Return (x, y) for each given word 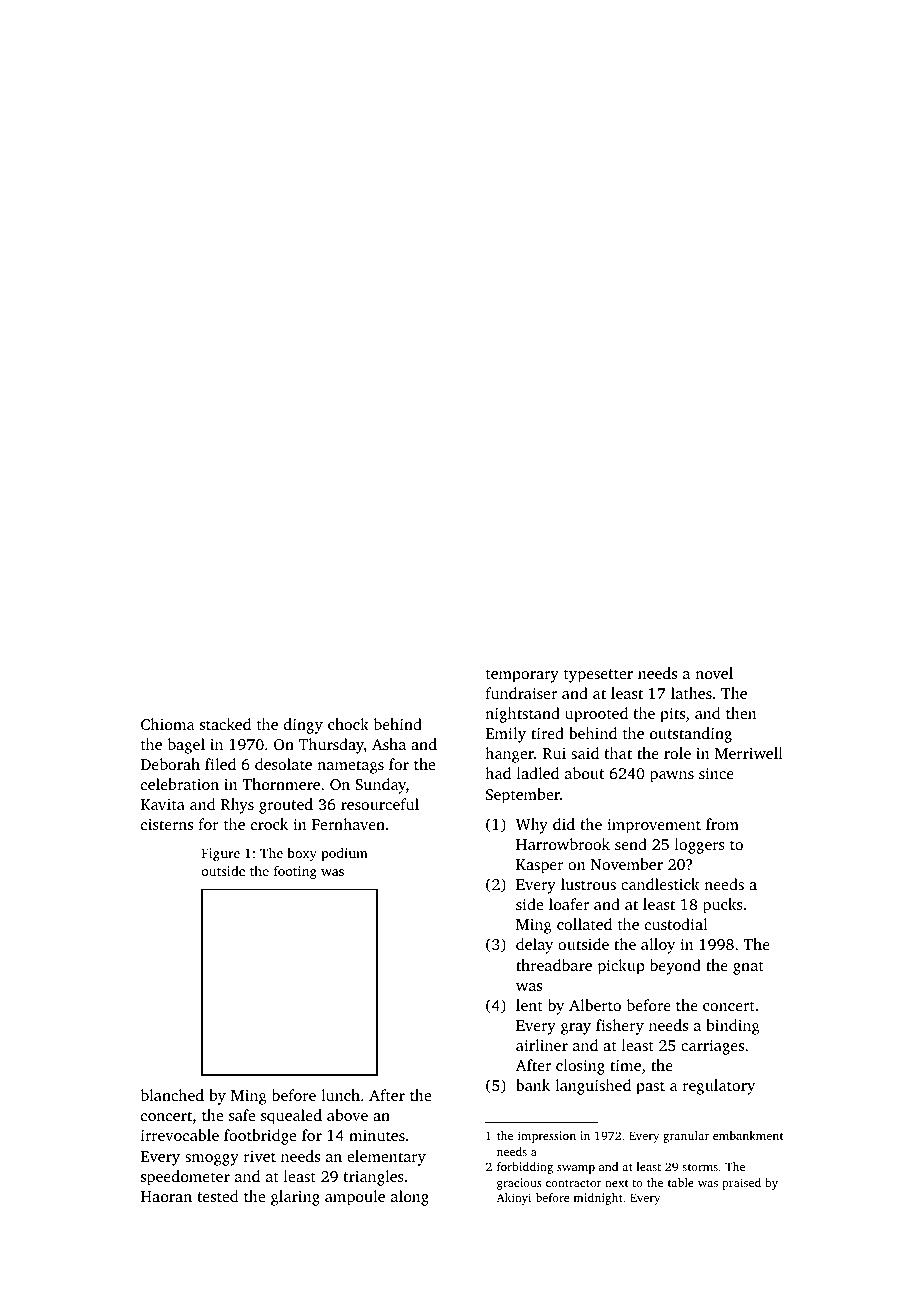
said (585, 753)
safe (242, 1115)
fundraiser (521, 693)
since (716, 773)
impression (547, 1137)
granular (686, 1137)
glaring (295, 1198)
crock (269, 824)
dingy (303, 726)
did (564, 824)
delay (534, 946)
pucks (723, 906)
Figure (221, 854)
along (410, 1198)
